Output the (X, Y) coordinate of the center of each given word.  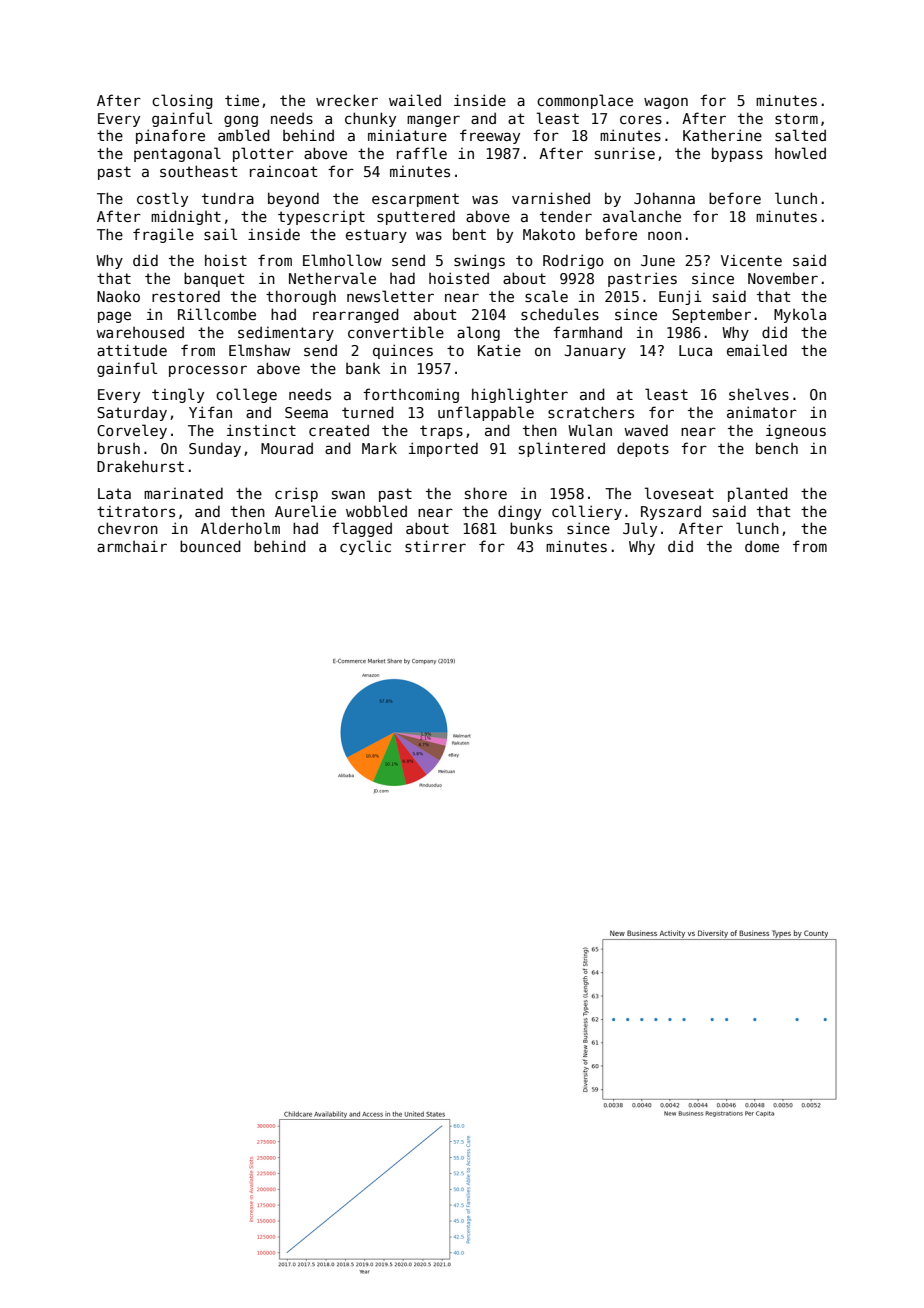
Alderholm (240, 528)
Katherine (722, 135)
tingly (178, 395)
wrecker (347, 100)
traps (441, 432)
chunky (370, 119)
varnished (551, 198)
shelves (759, 394)
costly (162, 199)
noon (665, 235)
